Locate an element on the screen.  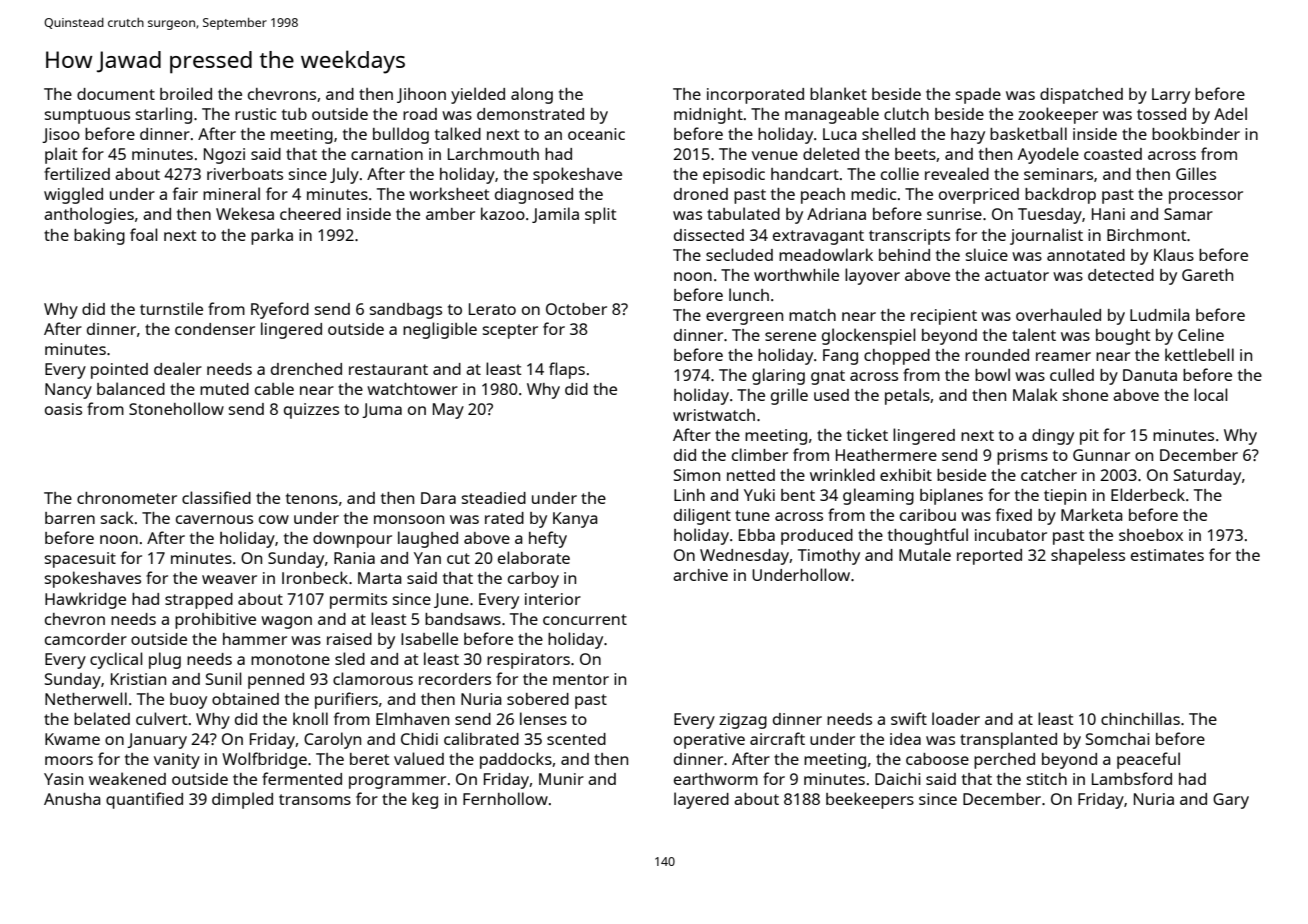
Mutale is located at coordinates (925, 554).
